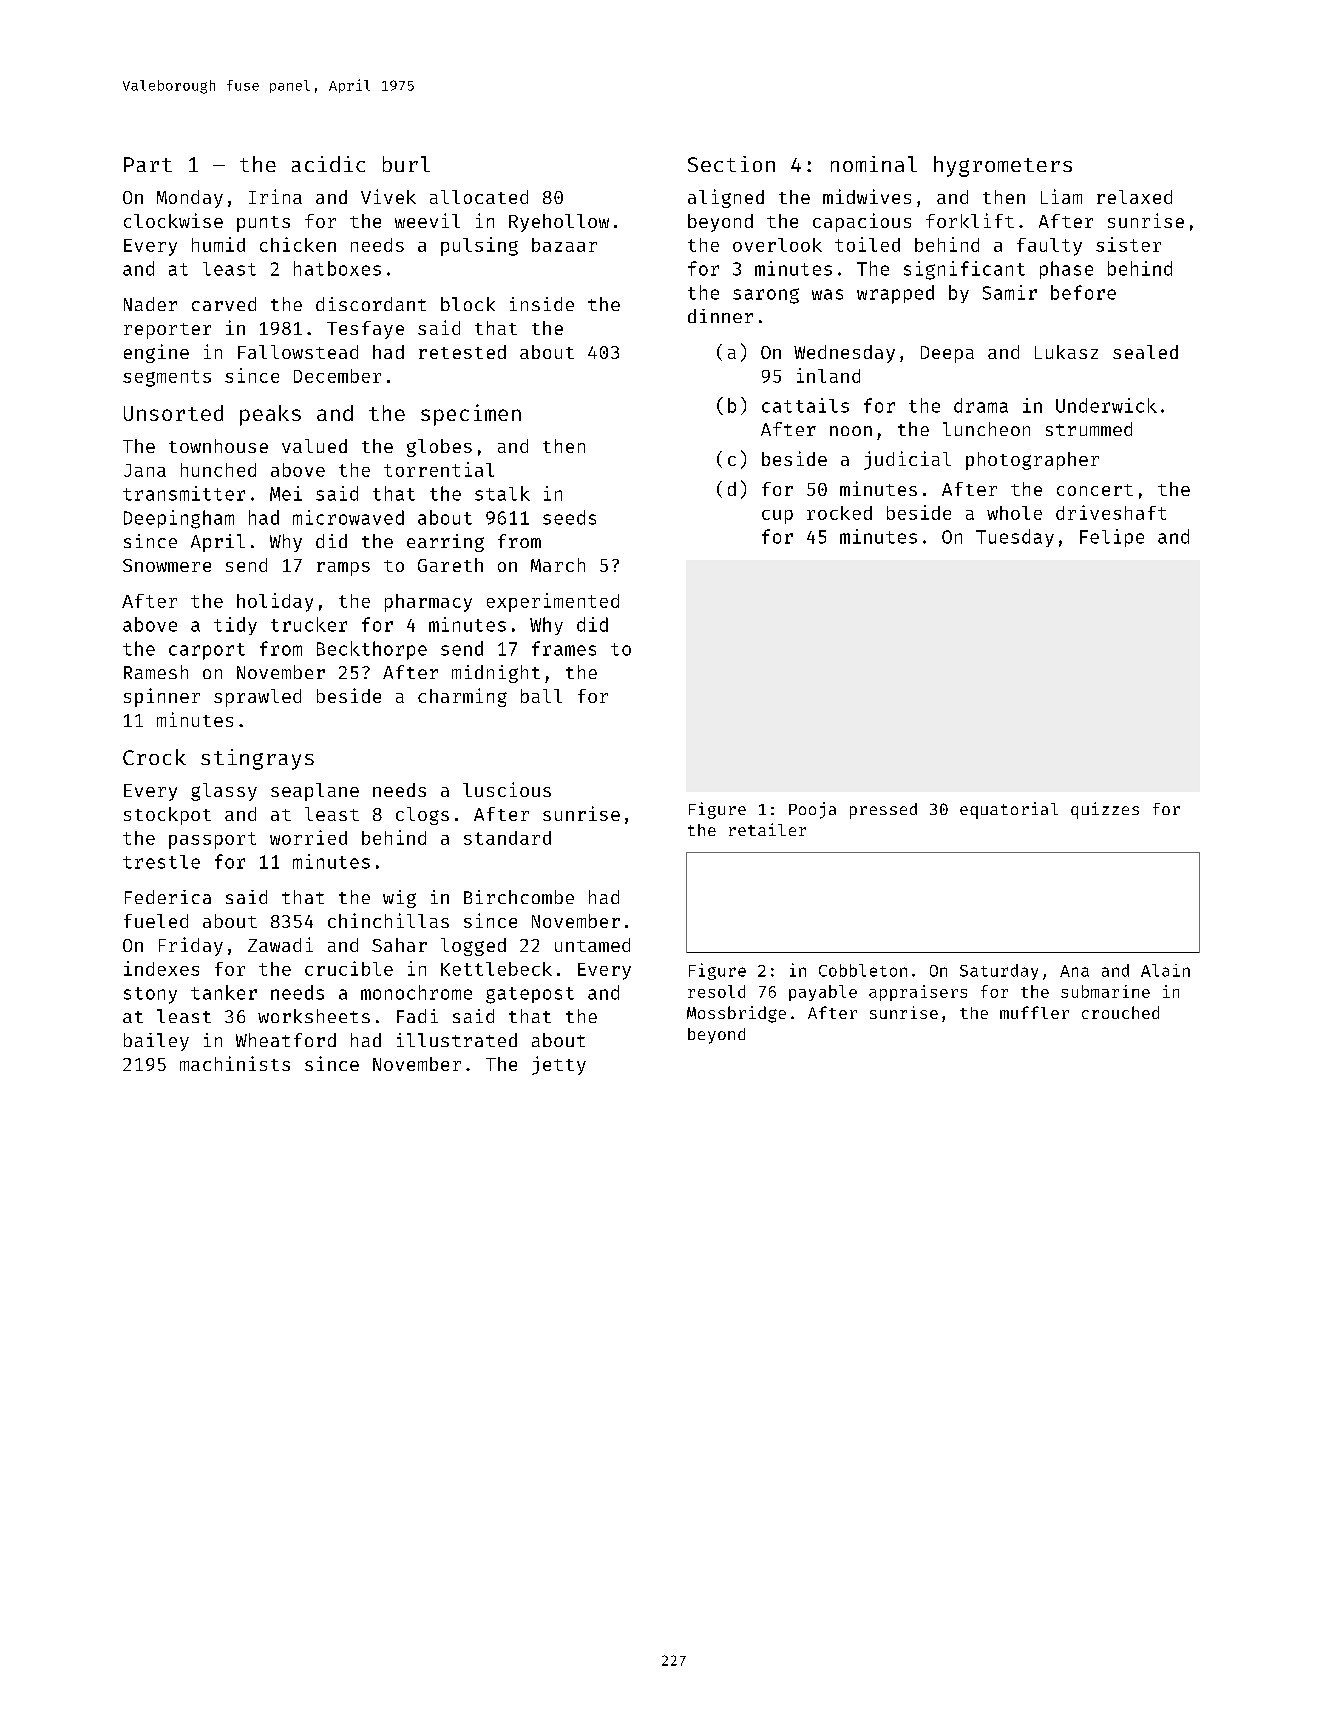 The image size is (1322, 1711). I want to click on acidic, so click(328, 164).
